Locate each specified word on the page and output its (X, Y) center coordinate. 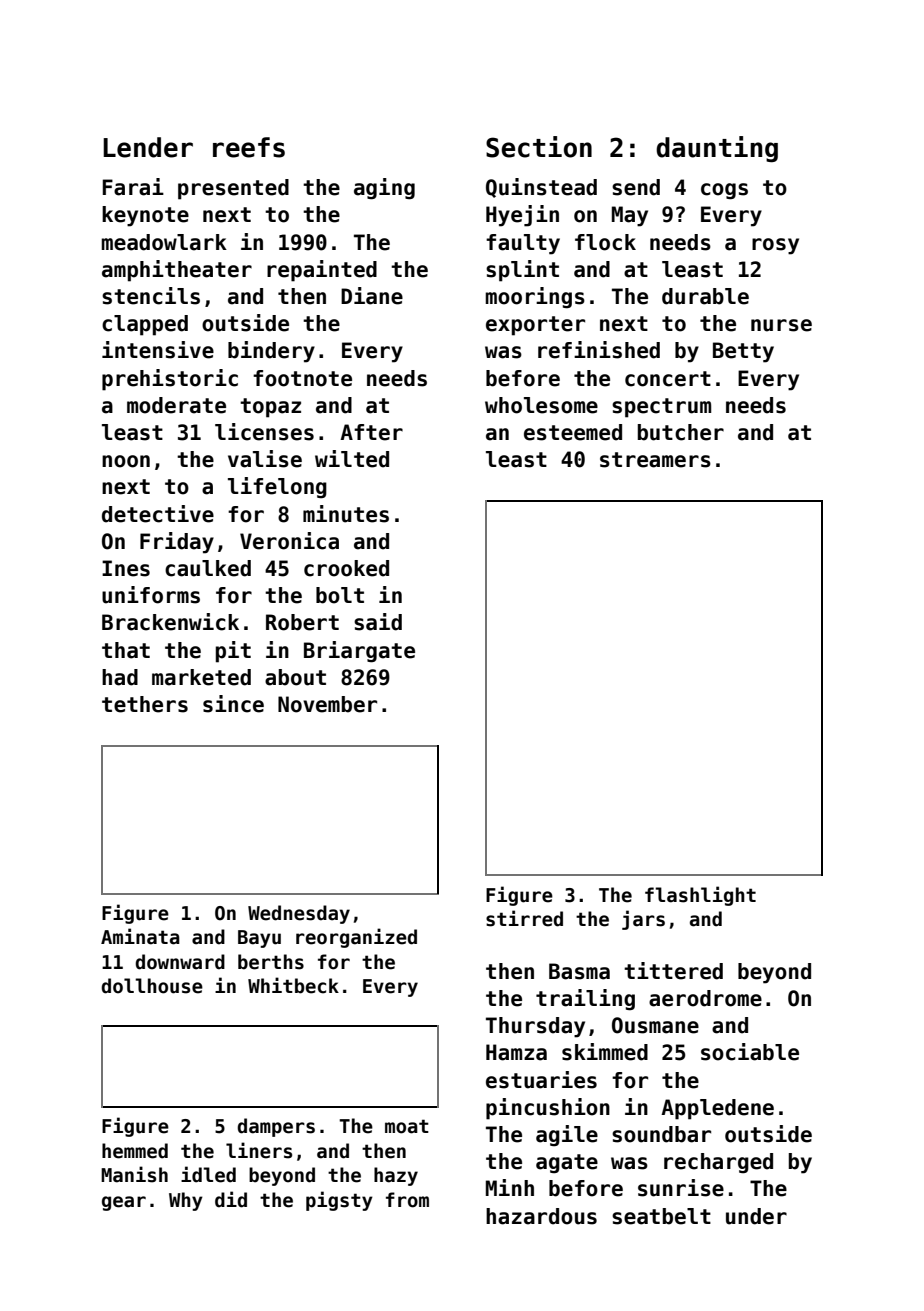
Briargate (359, 652)
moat (407, 1126)
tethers (145, 704)
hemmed (135, 1151)
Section (539, 147)
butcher (681, 432)
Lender (148, 147)
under (756, 1216)
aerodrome (705, 998)
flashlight (700, 896)
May (630, 216)
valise (265, 459)
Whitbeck (293, 985)
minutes (346, 514)
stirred (524, 918)
